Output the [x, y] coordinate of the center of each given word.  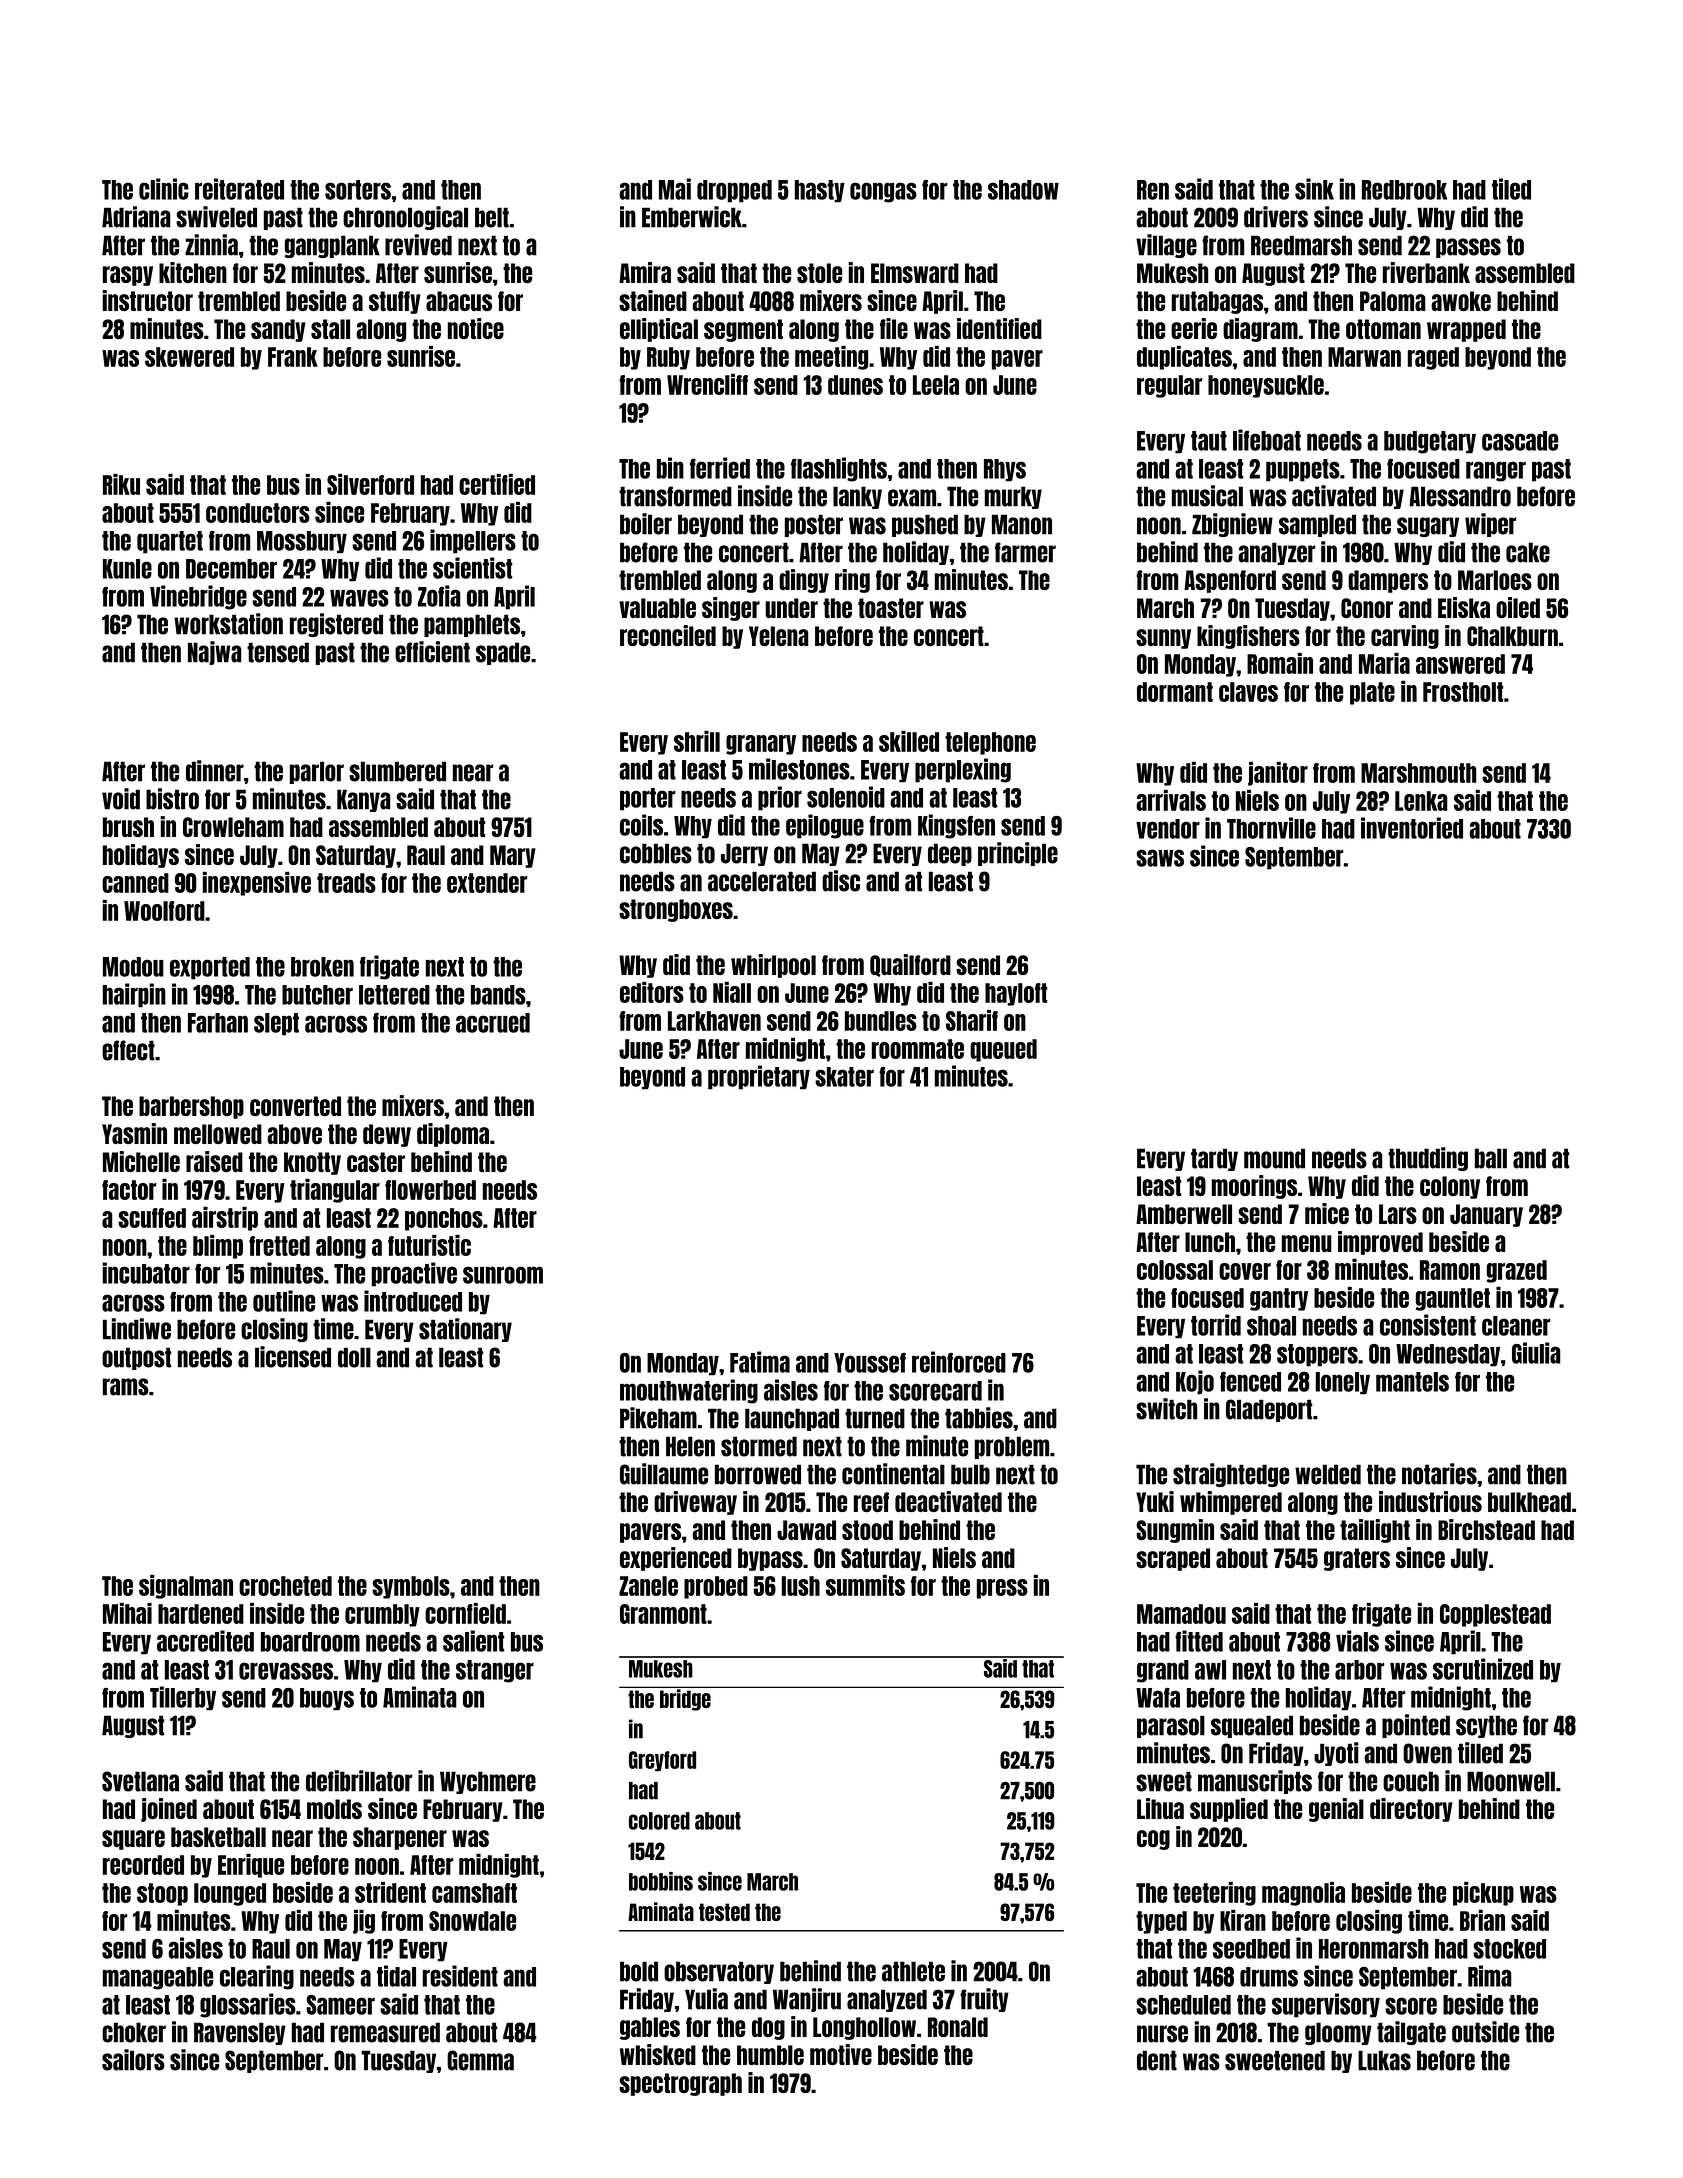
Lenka [1421, 801]
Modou [133, 967]
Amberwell [1184, 1214]
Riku [121, 484]
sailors [133, 2060]
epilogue [825, 826]
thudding [1428, 1159]
